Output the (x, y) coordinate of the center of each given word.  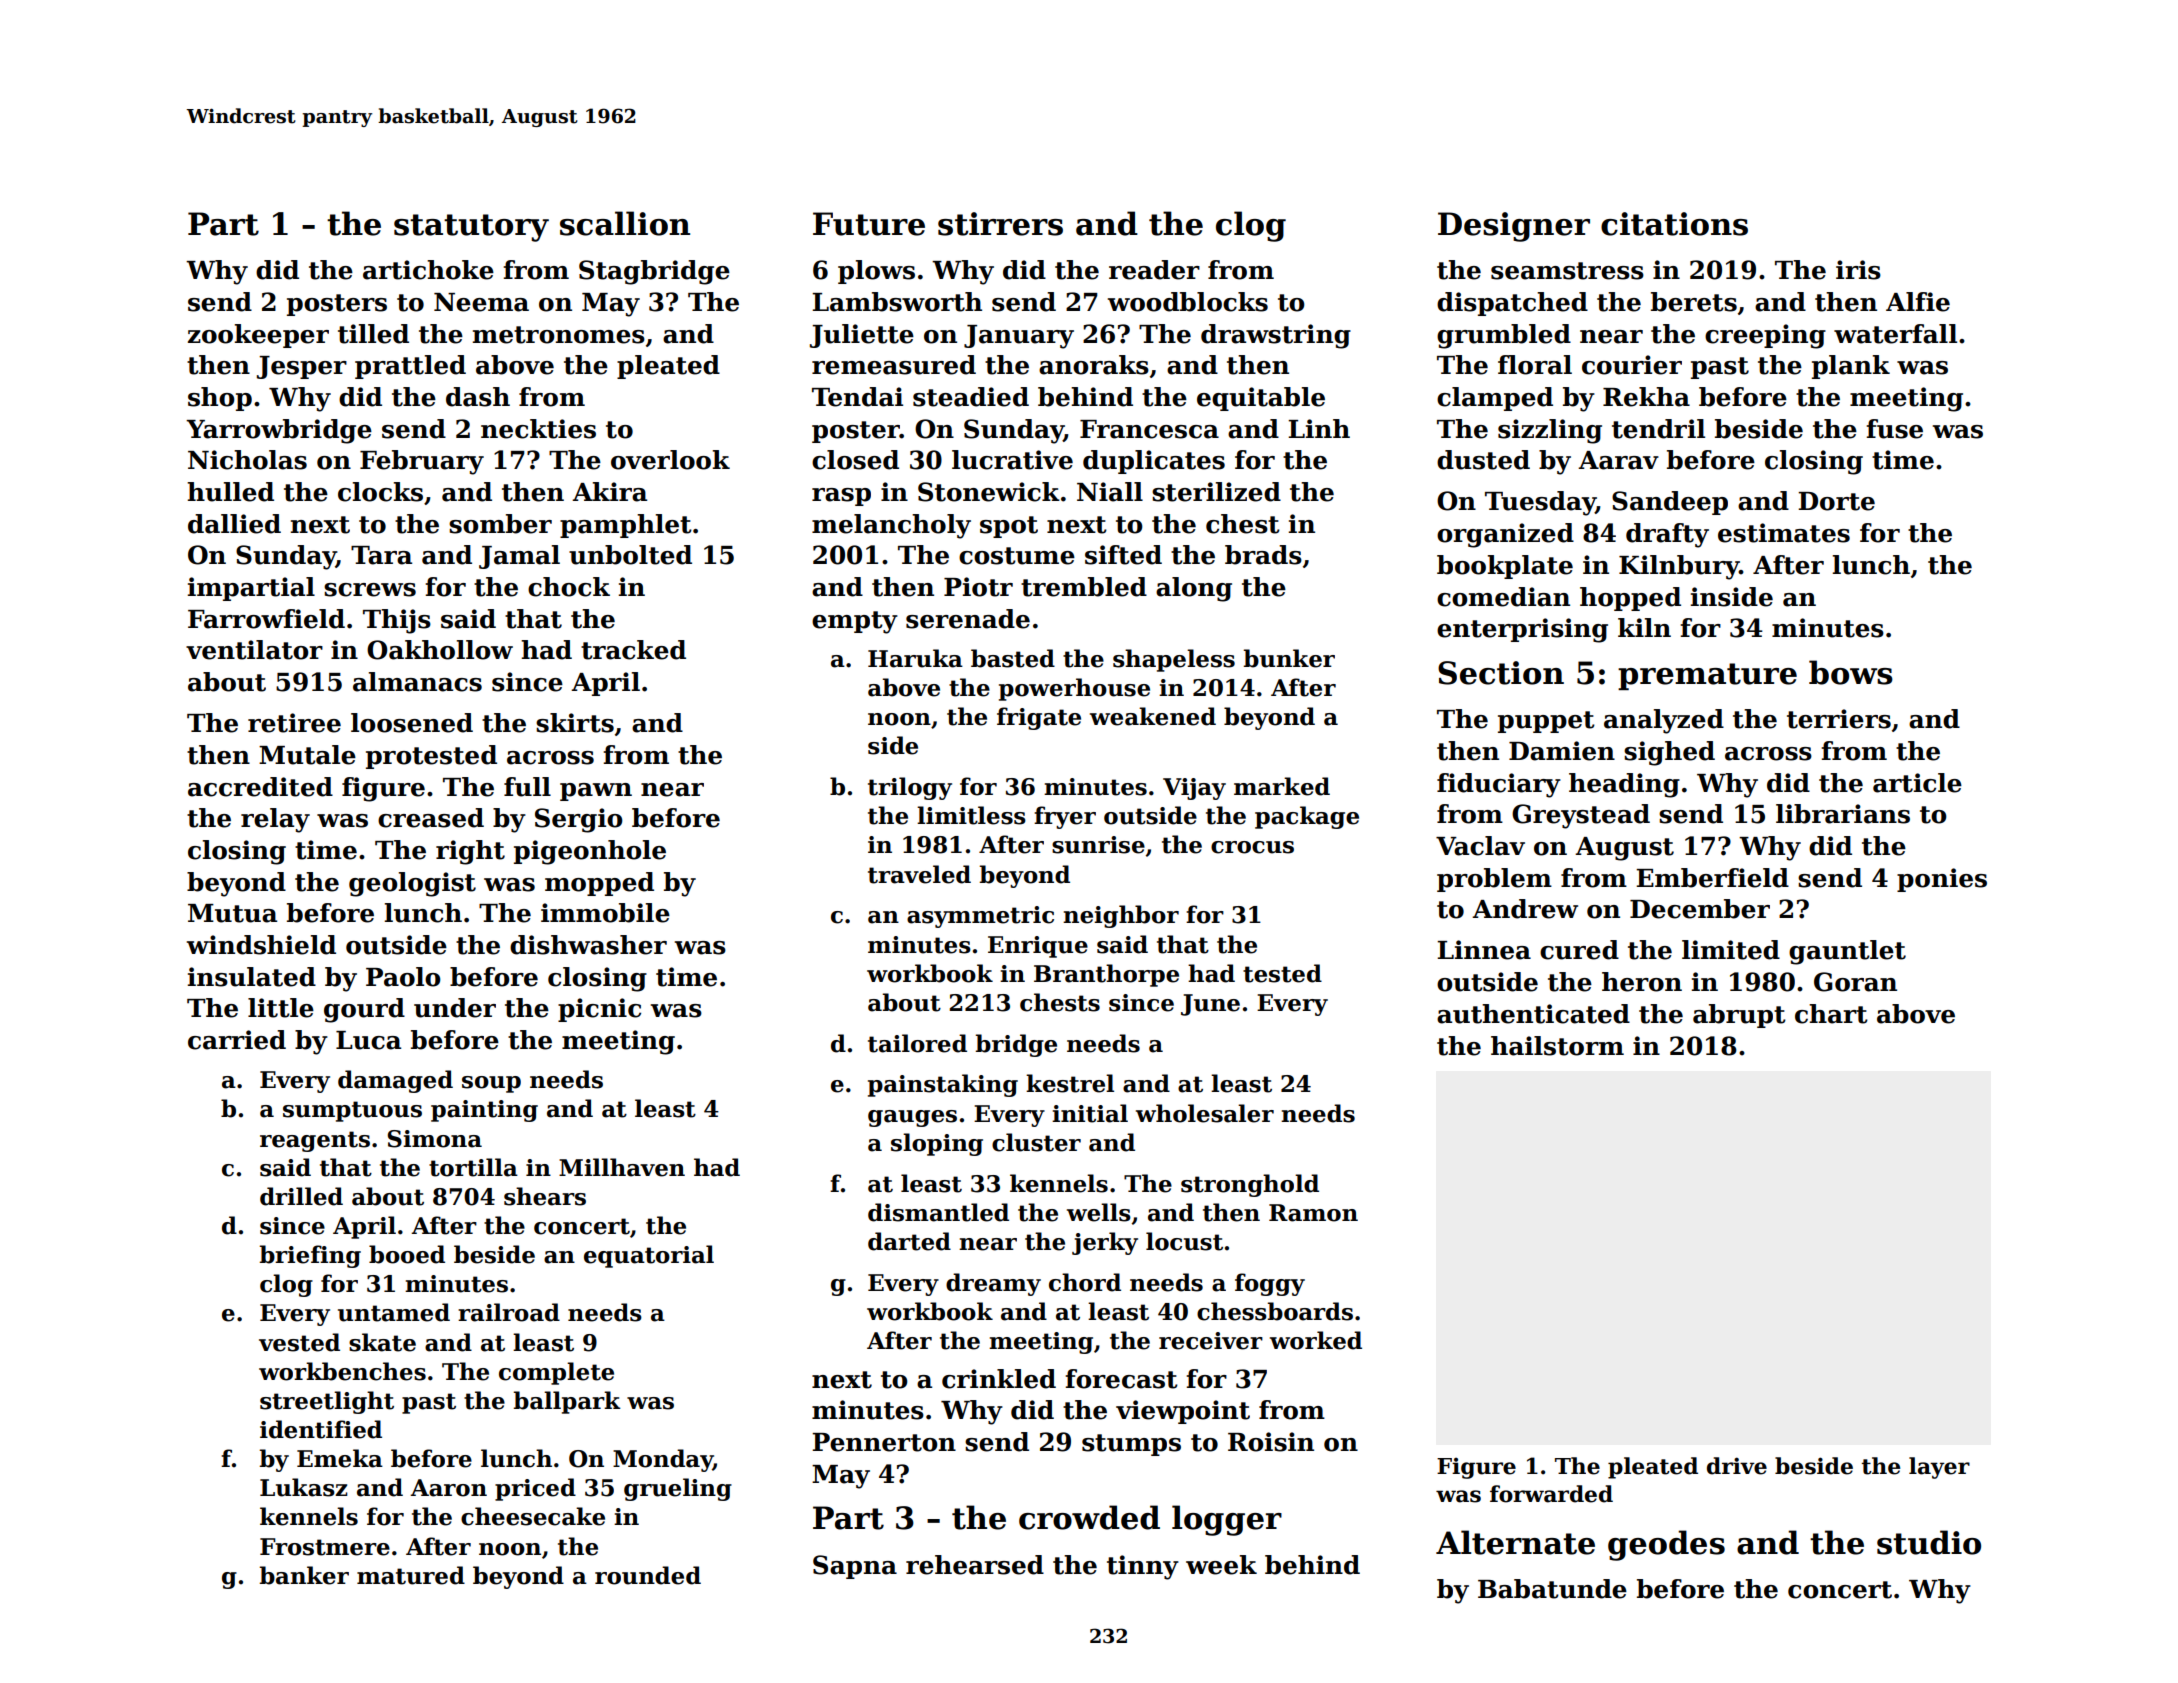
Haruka (915, 658)
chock (569, 587)
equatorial (649, 1256)
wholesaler (1205, 1113)
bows (1851, 672)
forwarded (1551, 1494)
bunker (1289, 658)
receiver (1211, 1341)
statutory (471, 228)
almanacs (417, 682)
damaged (395, 1081)
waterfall (1895, 334)
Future (869, 224)
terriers (1839, 719)
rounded (648, 1575)
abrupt (1739, 1016)
